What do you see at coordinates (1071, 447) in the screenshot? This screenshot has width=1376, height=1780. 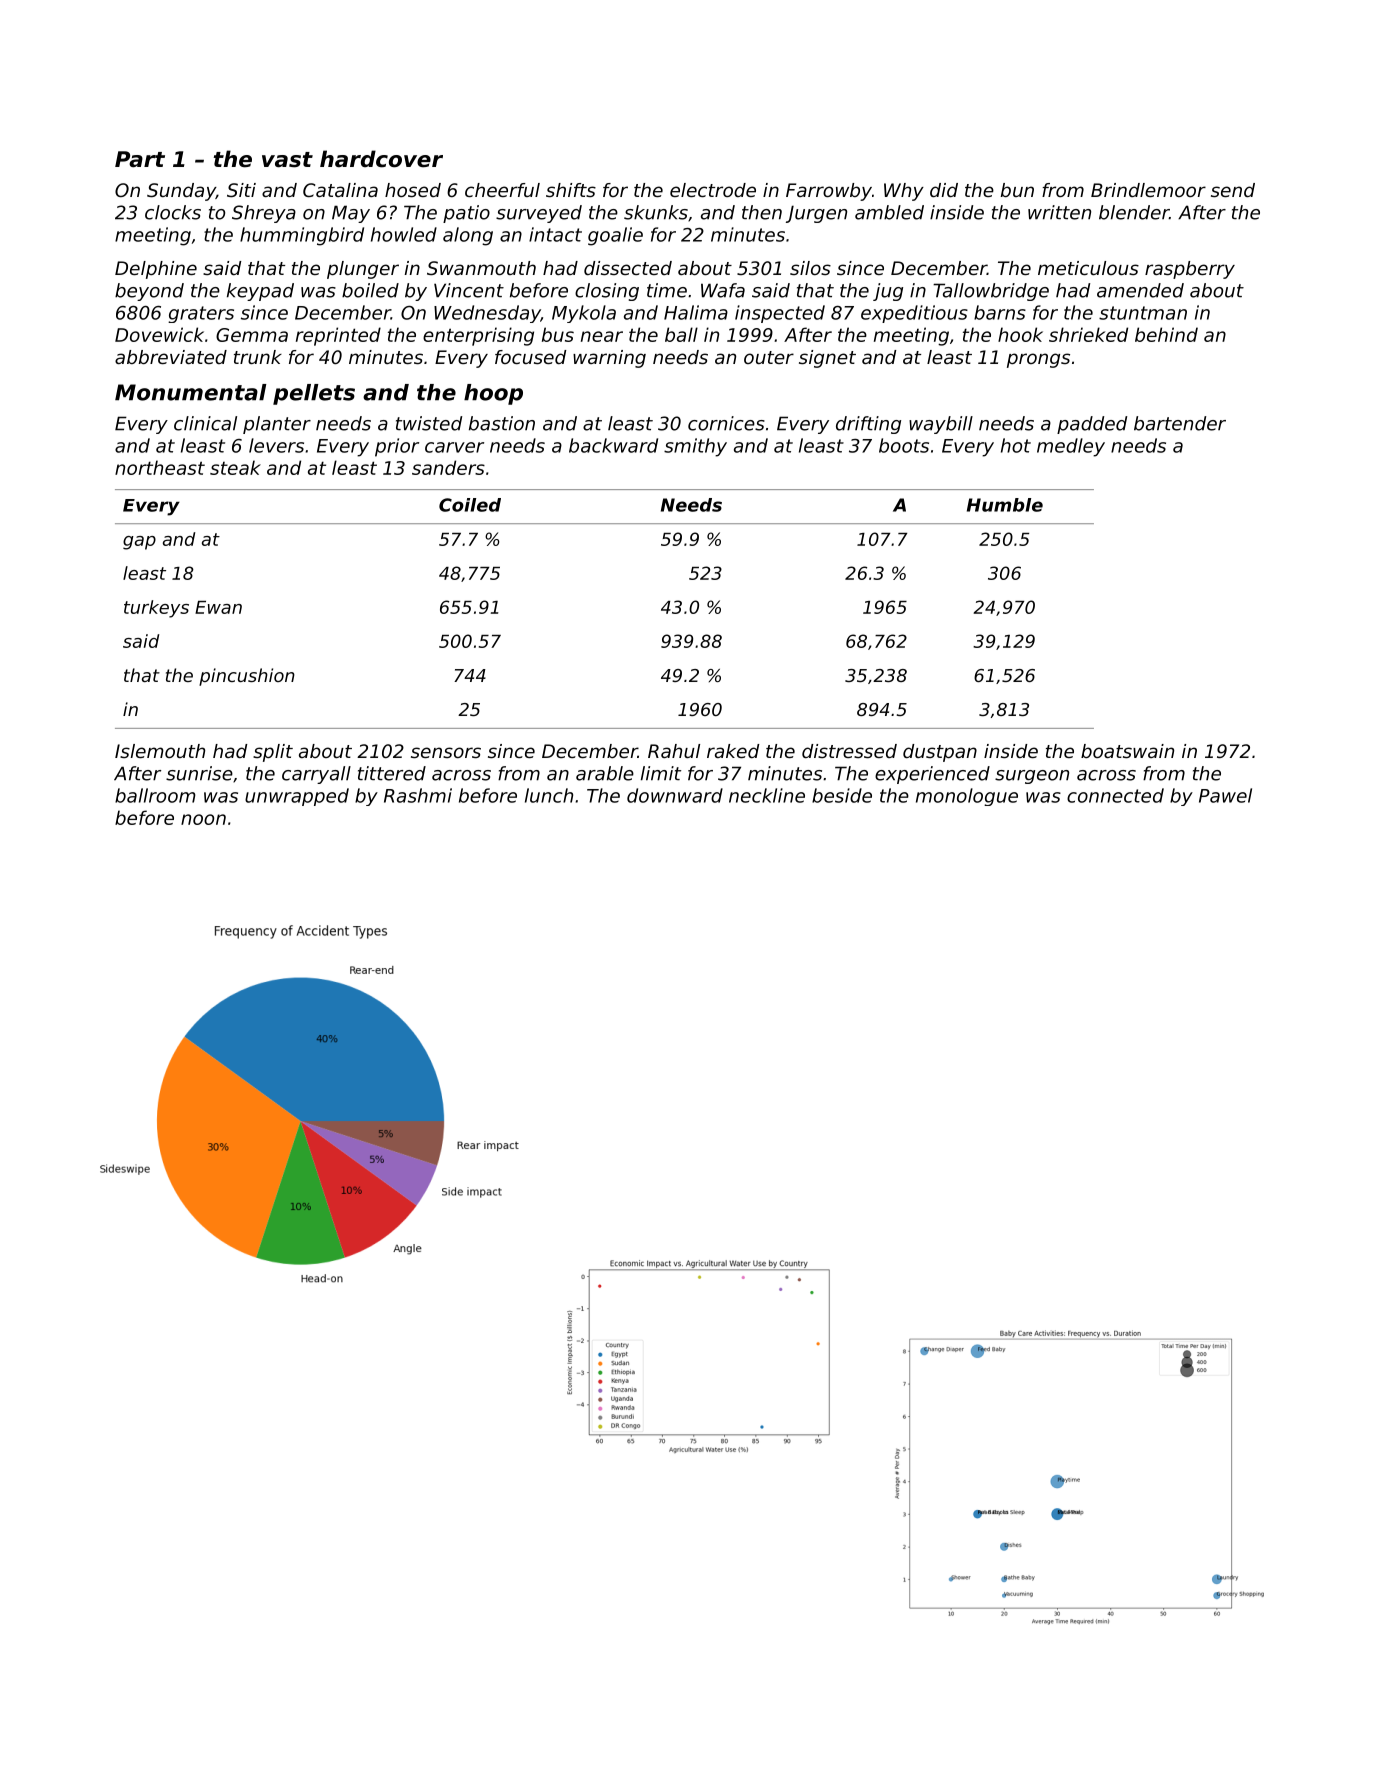 I see `medley` at bounding box center [1071, 447].
